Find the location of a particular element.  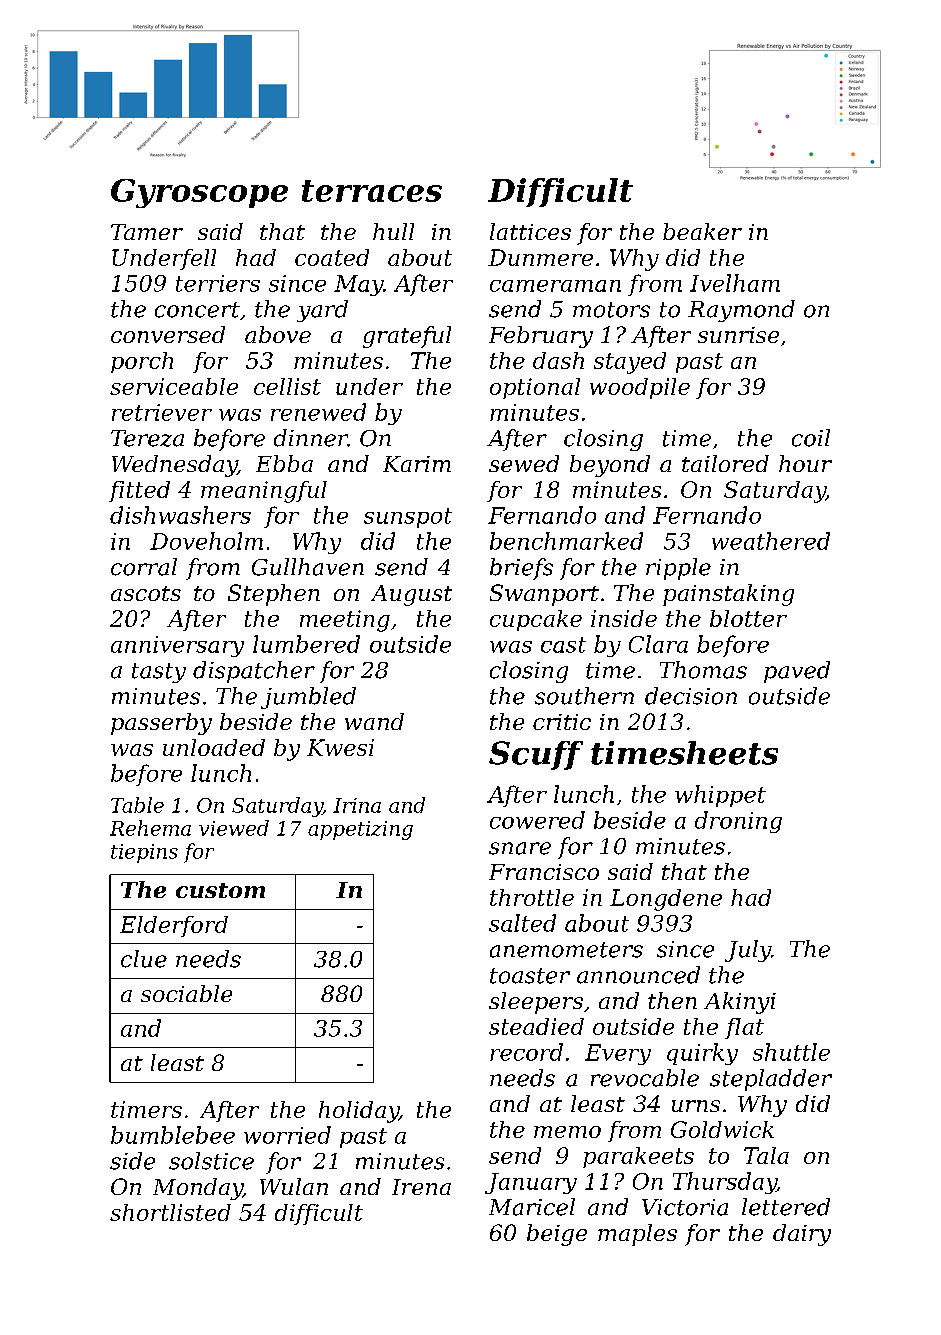

Kwesi is located at coordinates (340, 747).
